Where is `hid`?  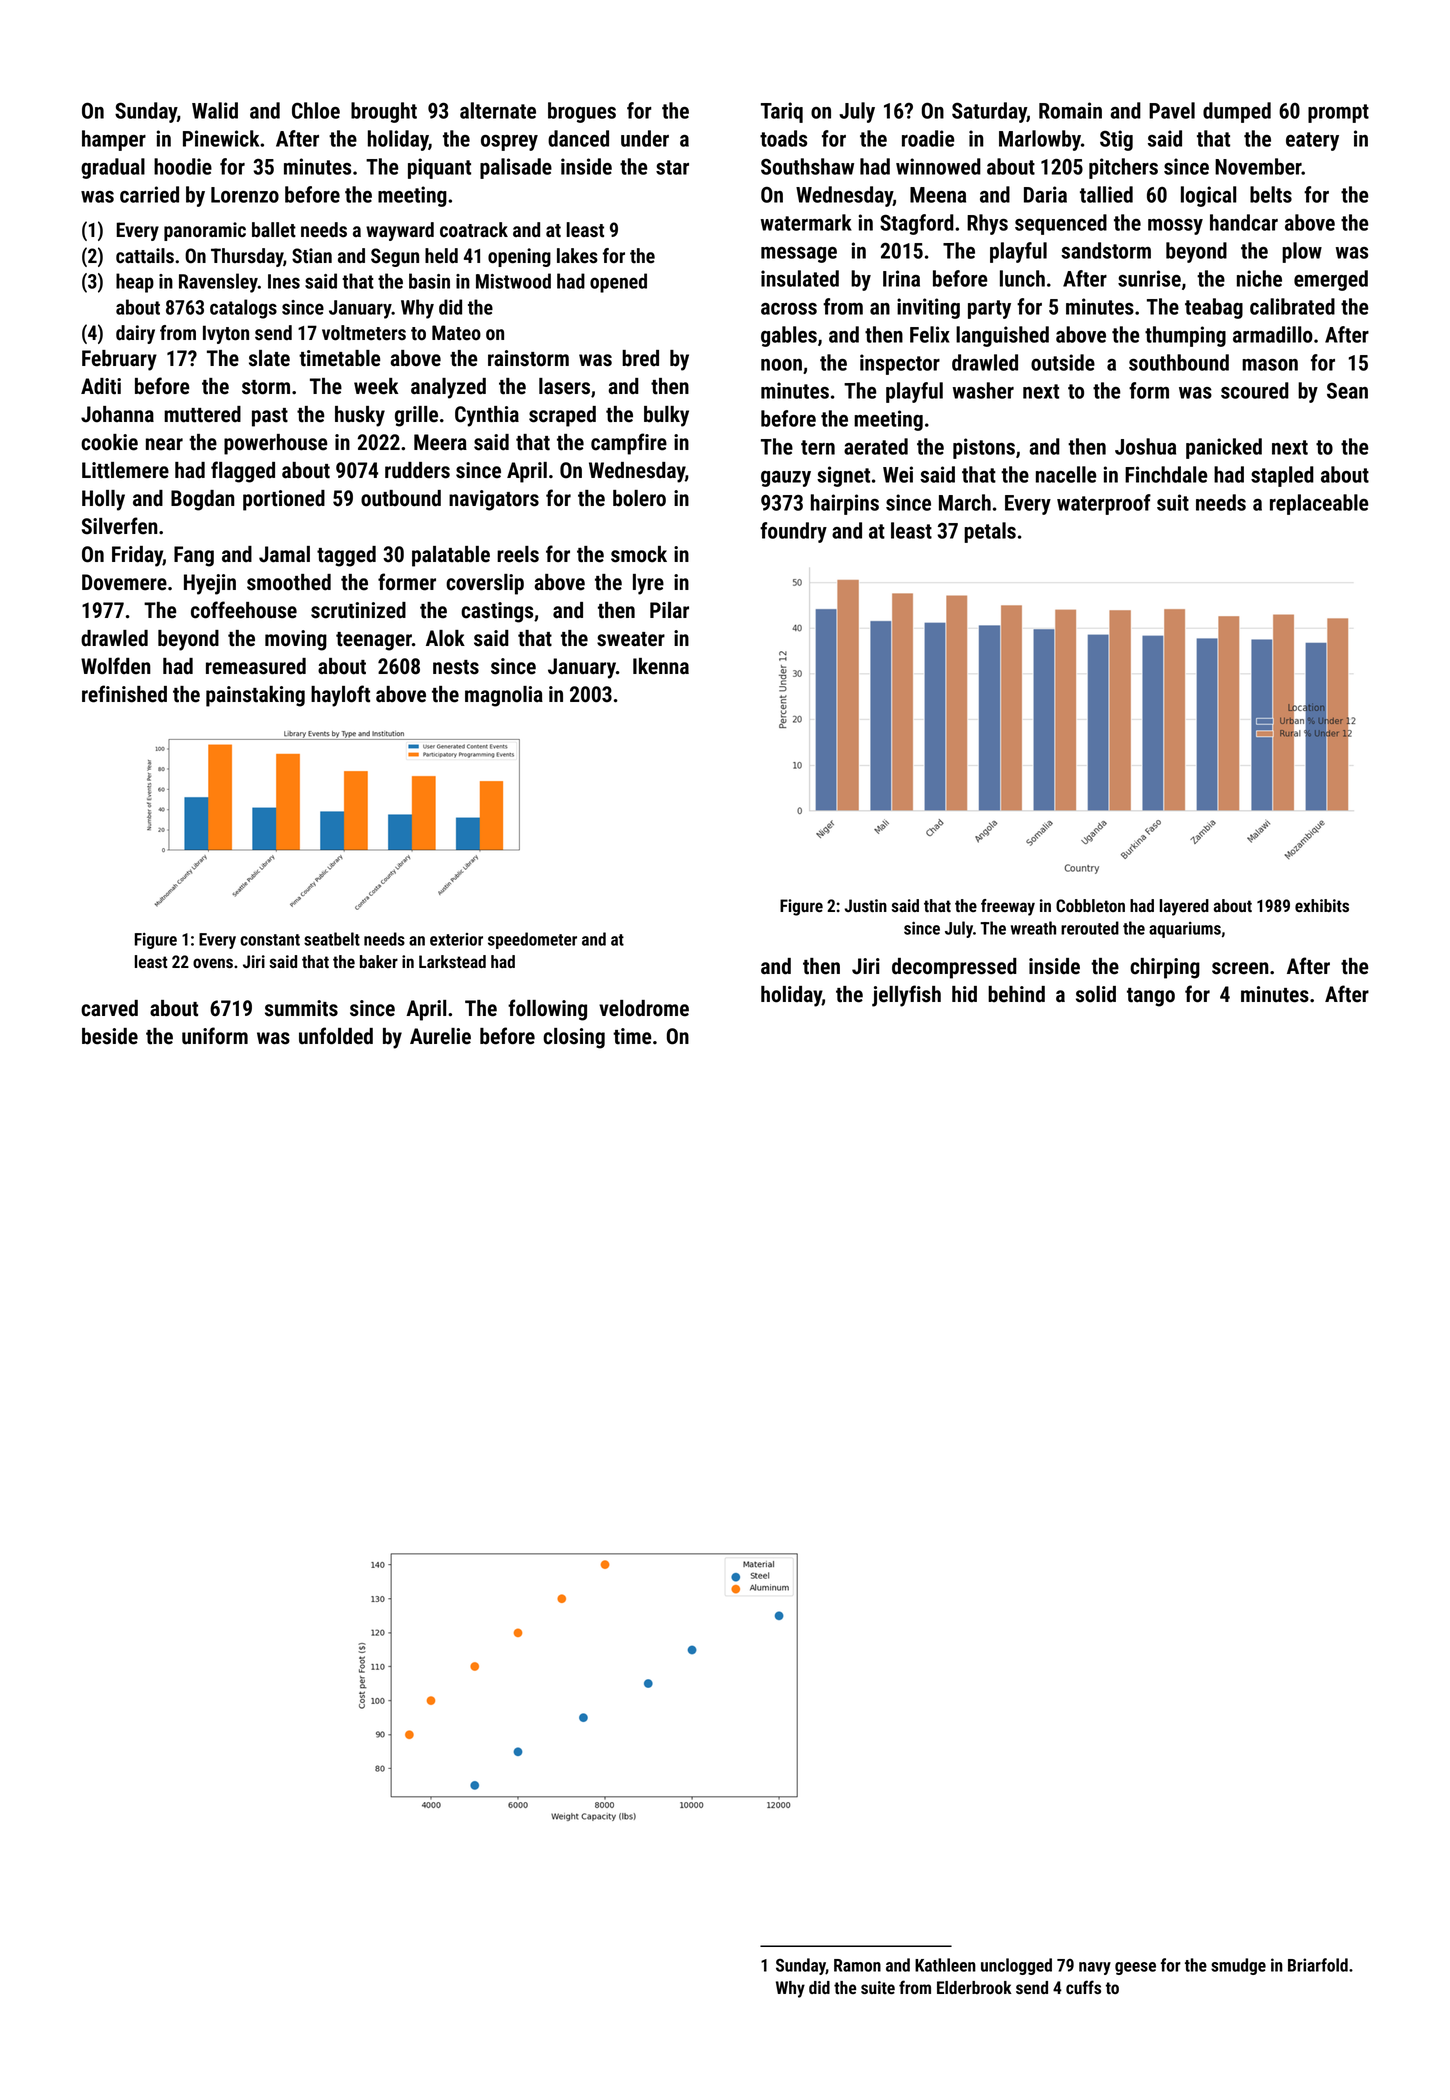 hid is located at coordinates (964, 994).
